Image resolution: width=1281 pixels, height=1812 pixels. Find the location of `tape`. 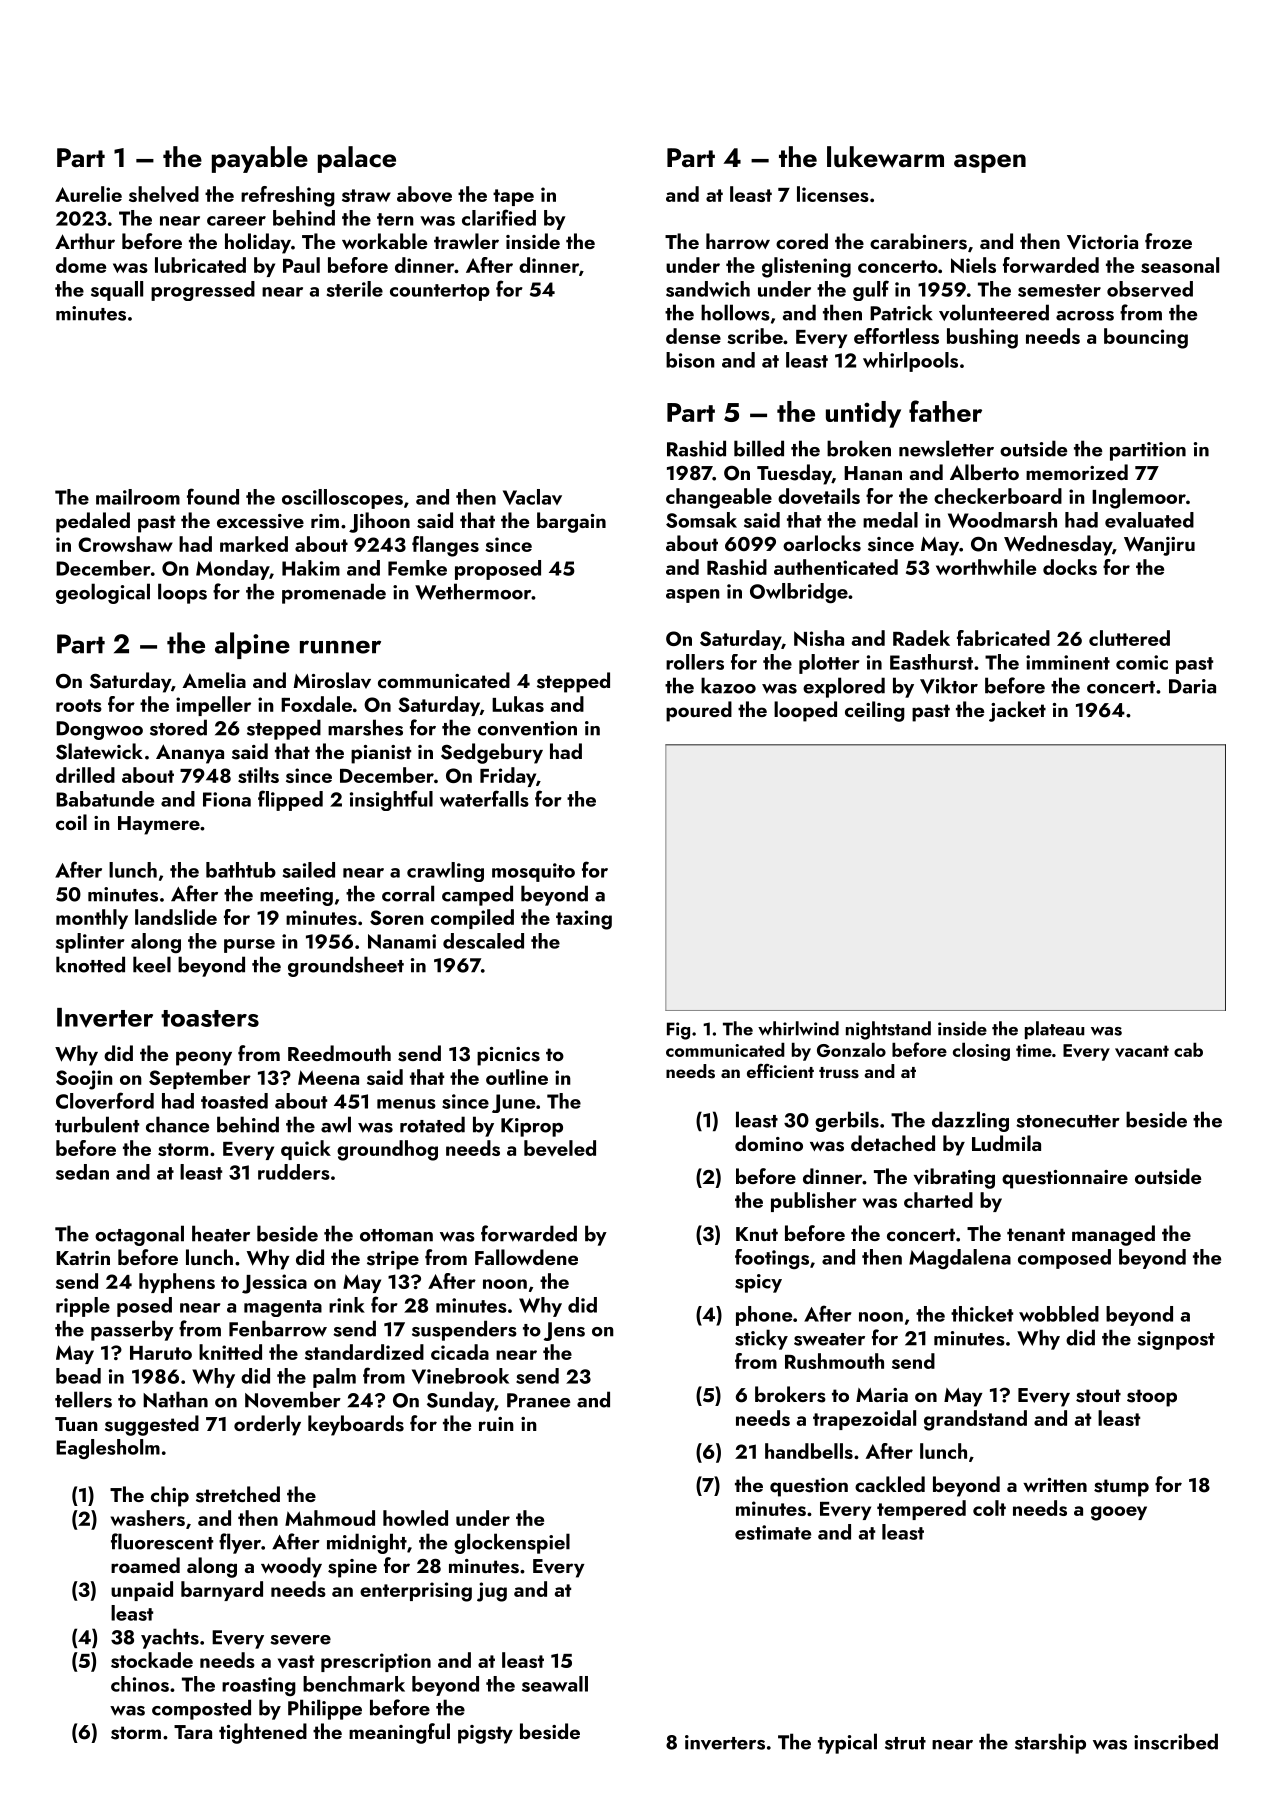

tape is located at coordinates (513, 197).
